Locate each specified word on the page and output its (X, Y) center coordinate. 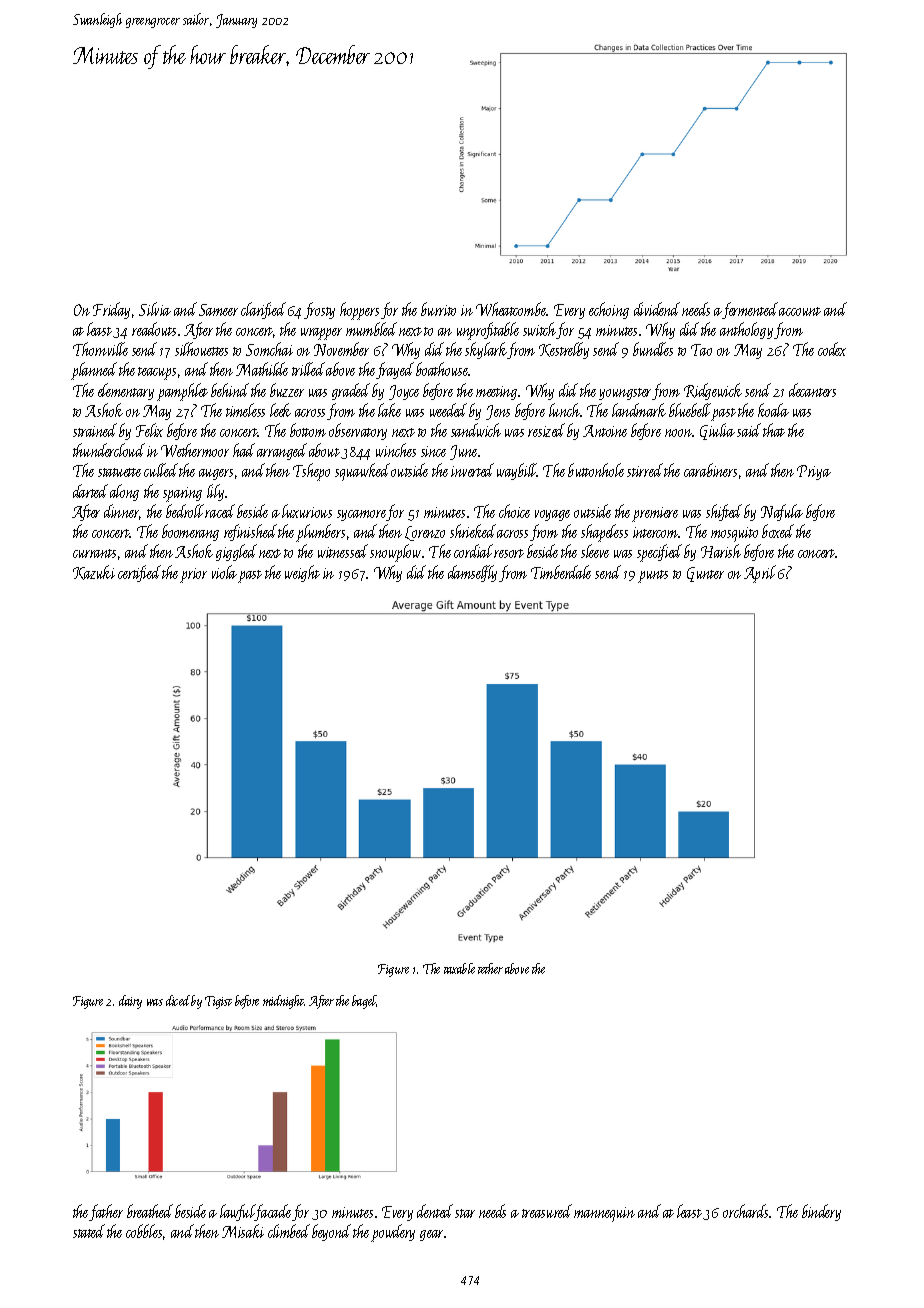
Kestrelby (564, 350)
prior (193, 575)
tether (490, 968)
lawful (238, 1212)
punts (653, 576)
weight (302, 573)
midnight (284, 1002)
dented (435, 1211)
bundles (653, 349)
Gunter (705, 574)
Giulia (717, 431)
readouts (154, 329)
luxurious (307, 511)
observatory (358, 431)
